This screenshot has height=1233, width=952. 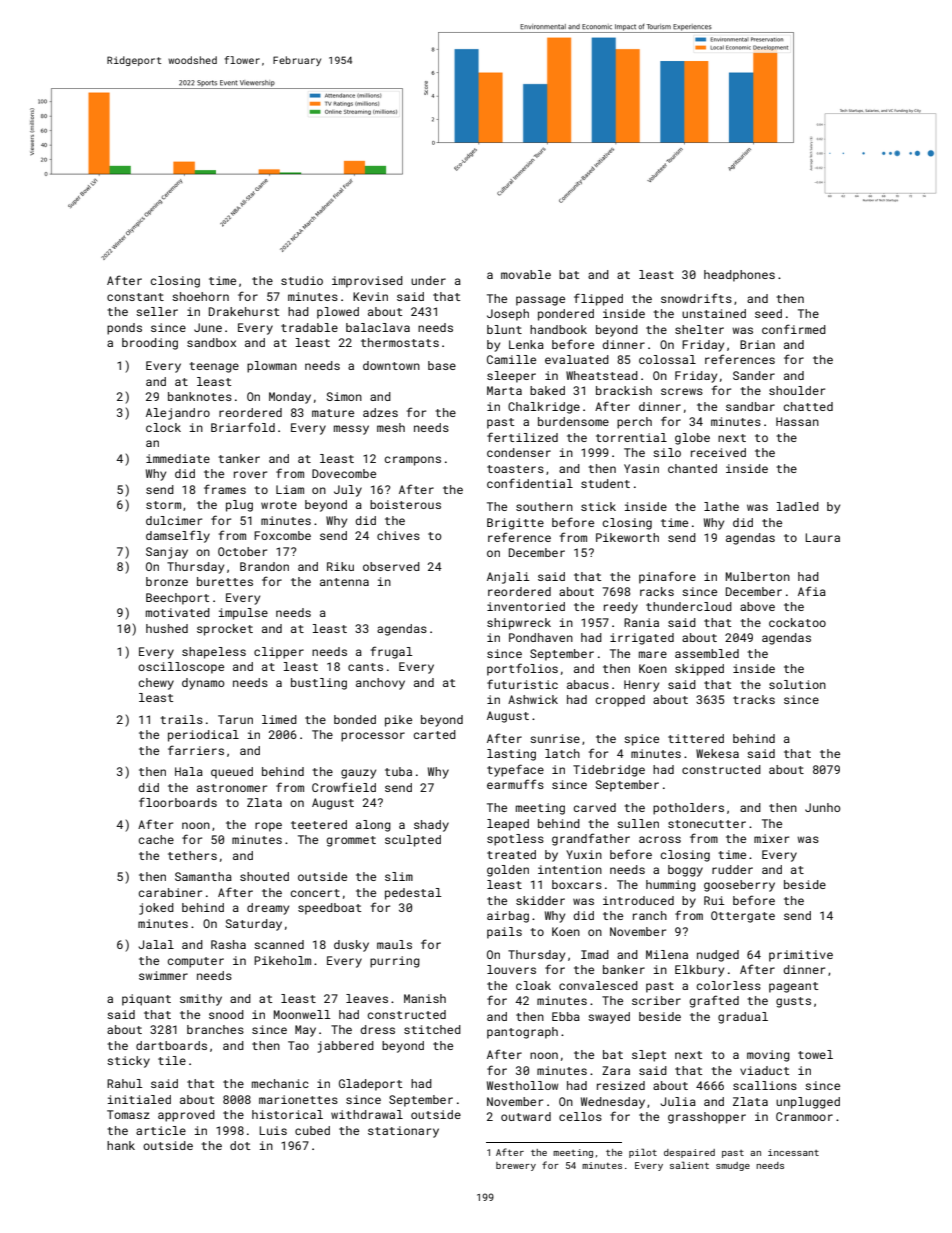 I want to click on hank, so click(x=121, y=1145).
